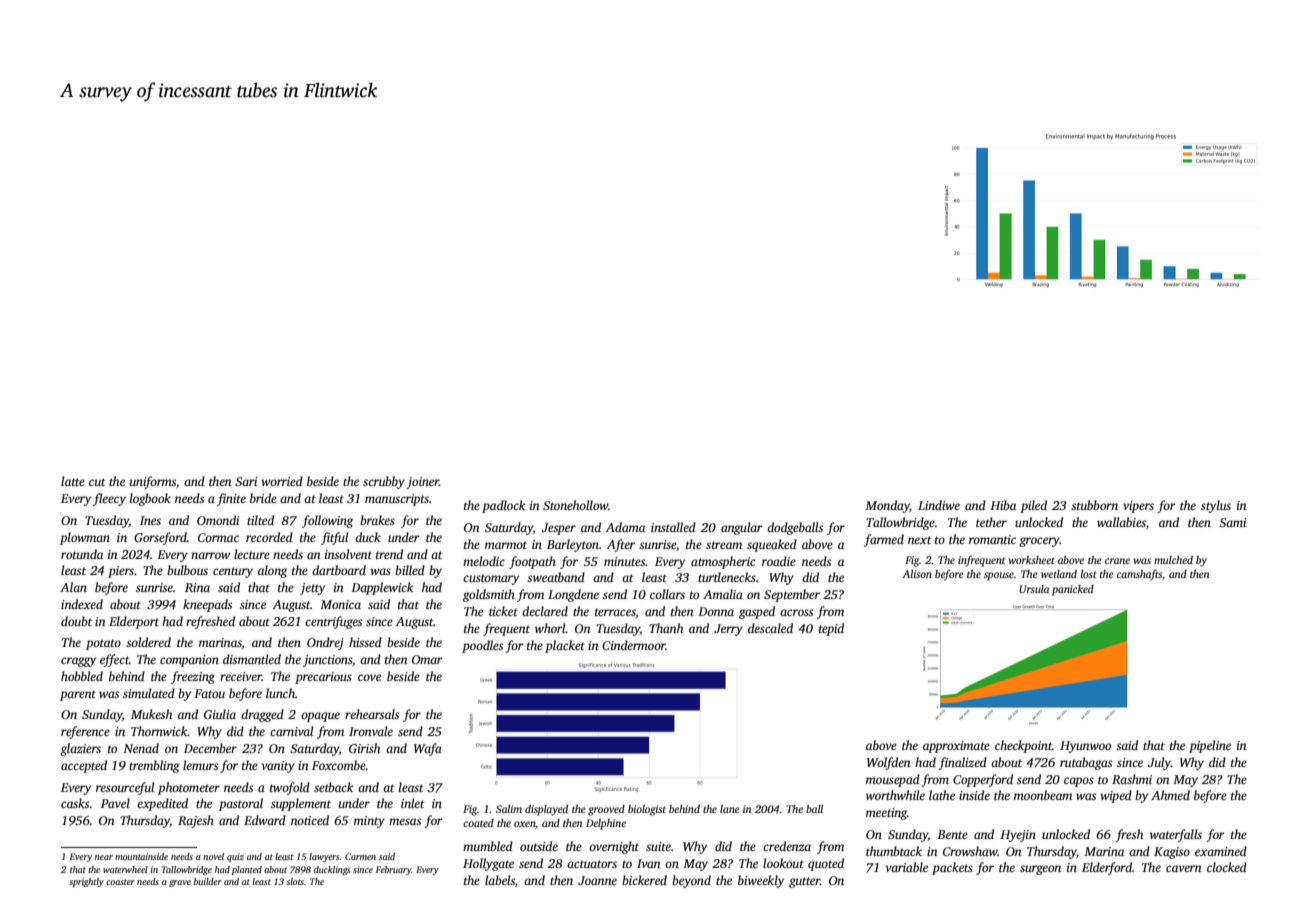  I want to click on rehearsals, so click(372, 714).
